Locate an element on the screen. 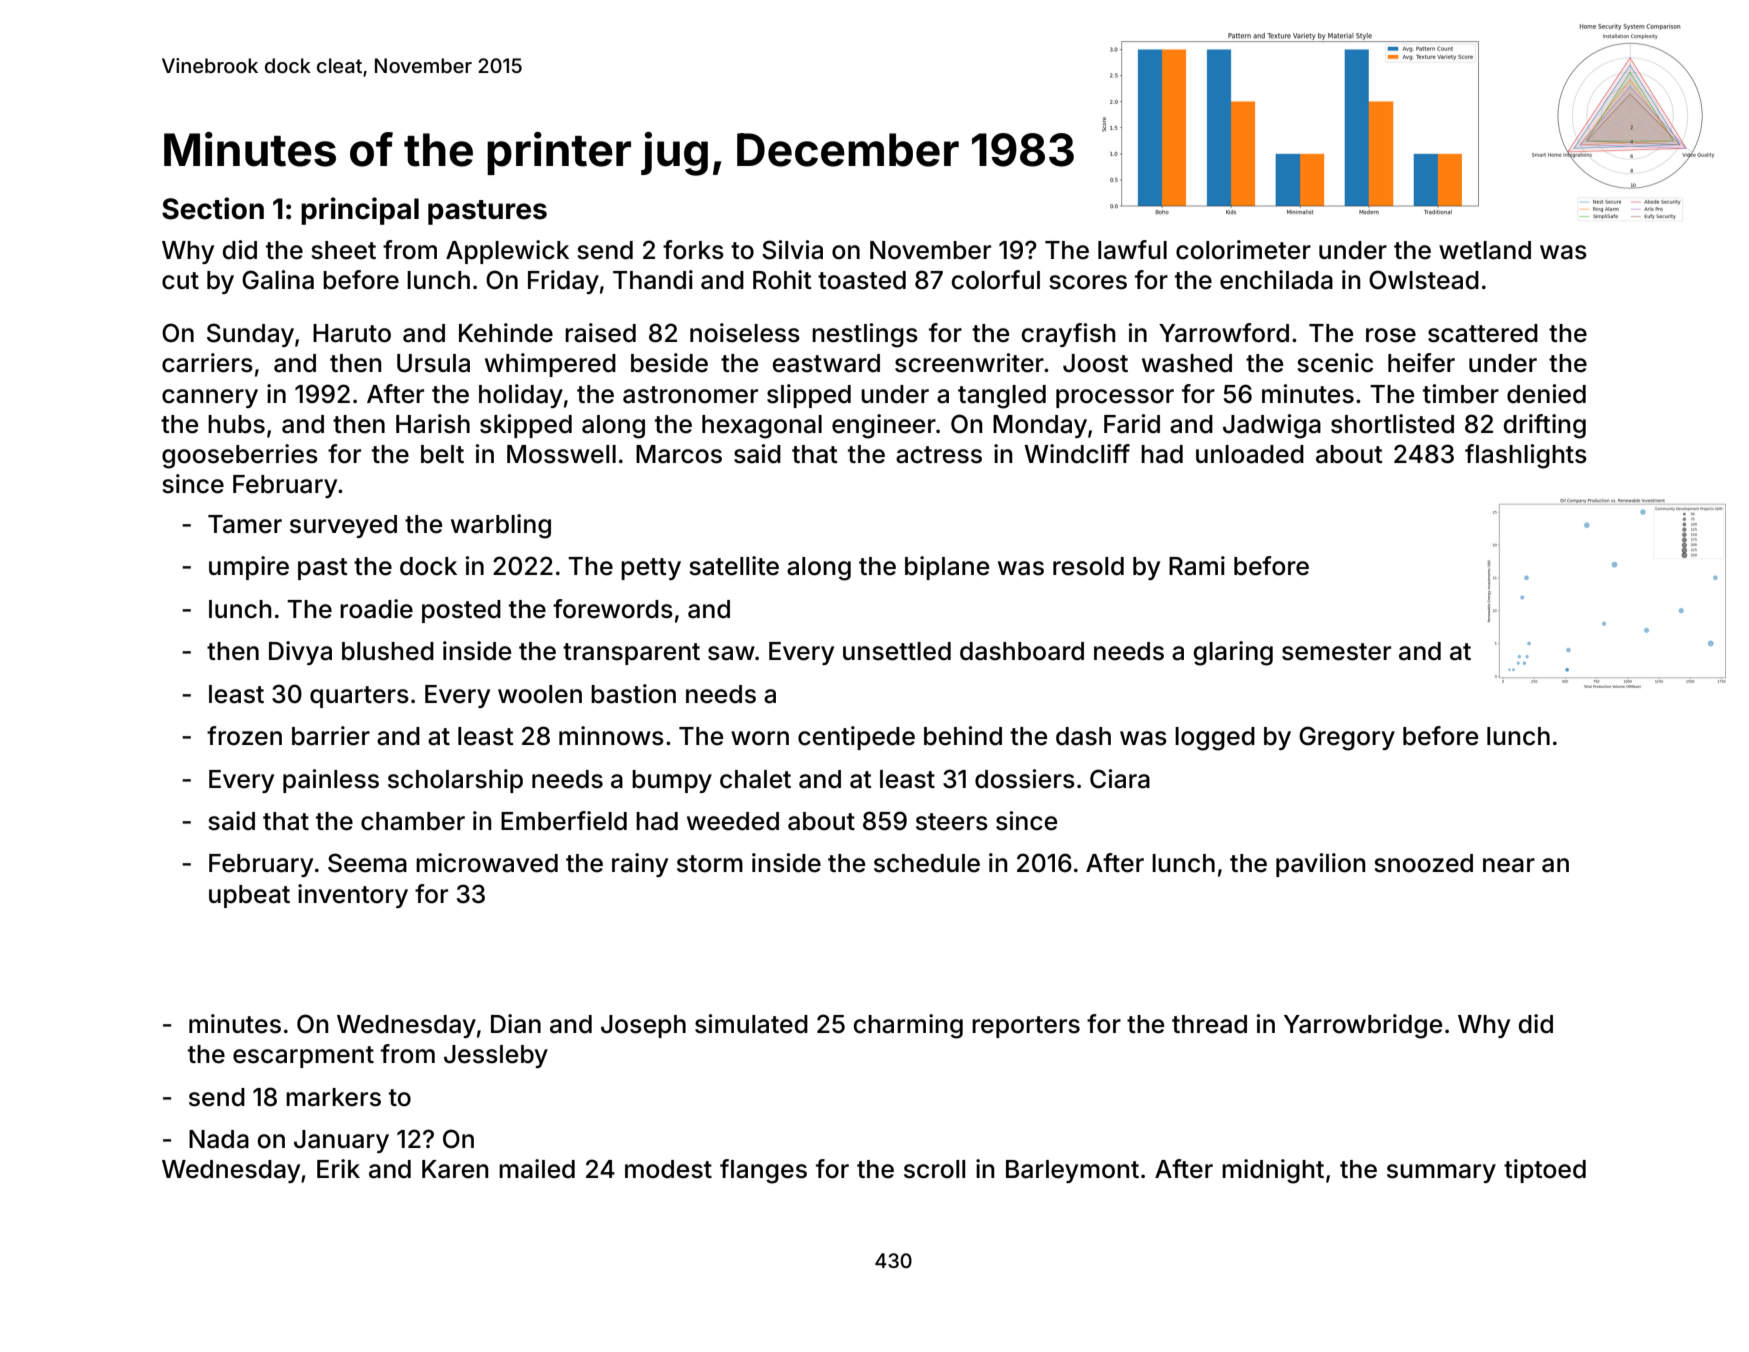 This screenshot has height=1352, width=1749. Karen is located at coordinates (455, 1169).
